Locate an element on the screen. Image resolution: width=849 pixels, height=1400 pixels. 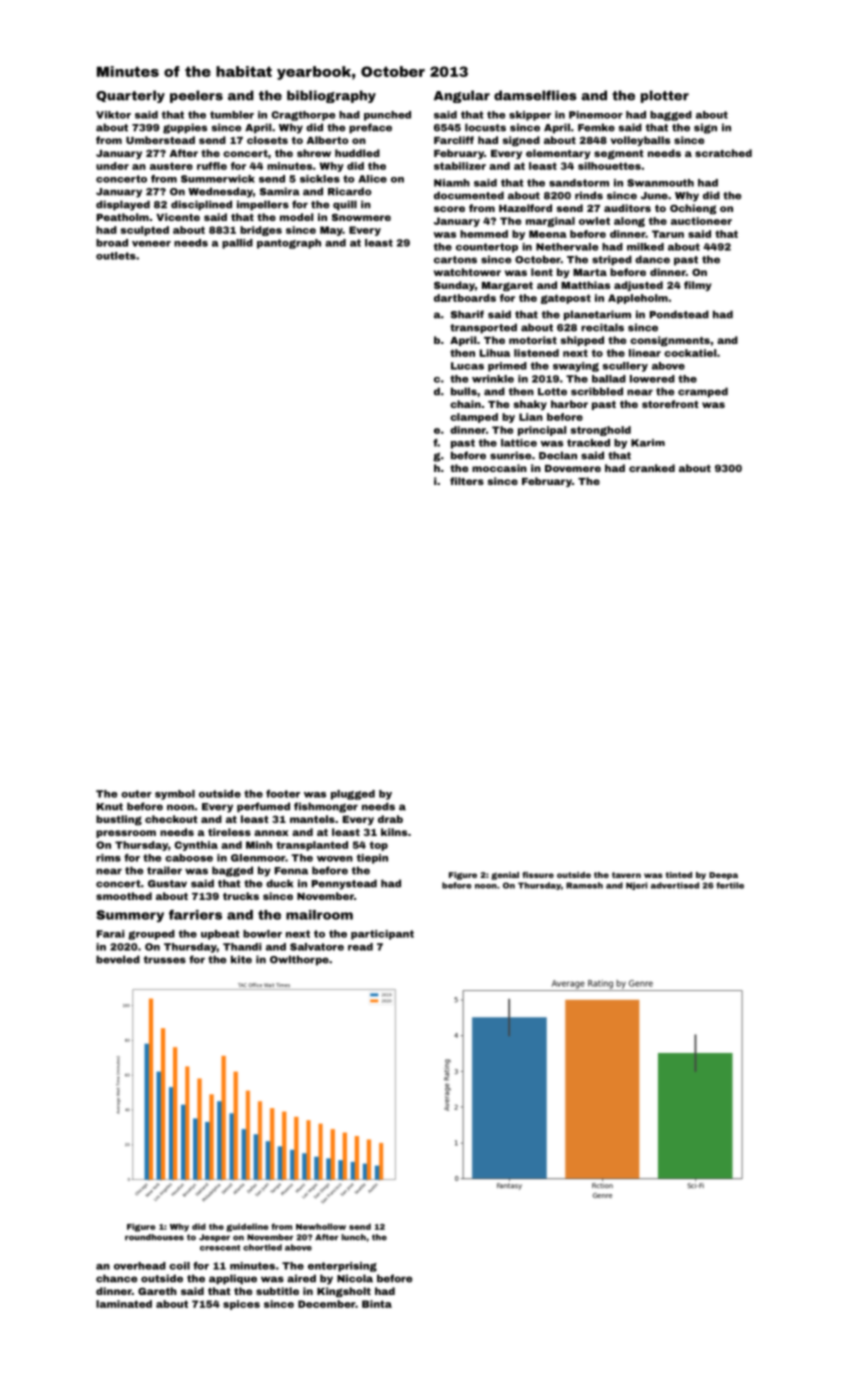
Binta is located at coordinates (377, 1304).
